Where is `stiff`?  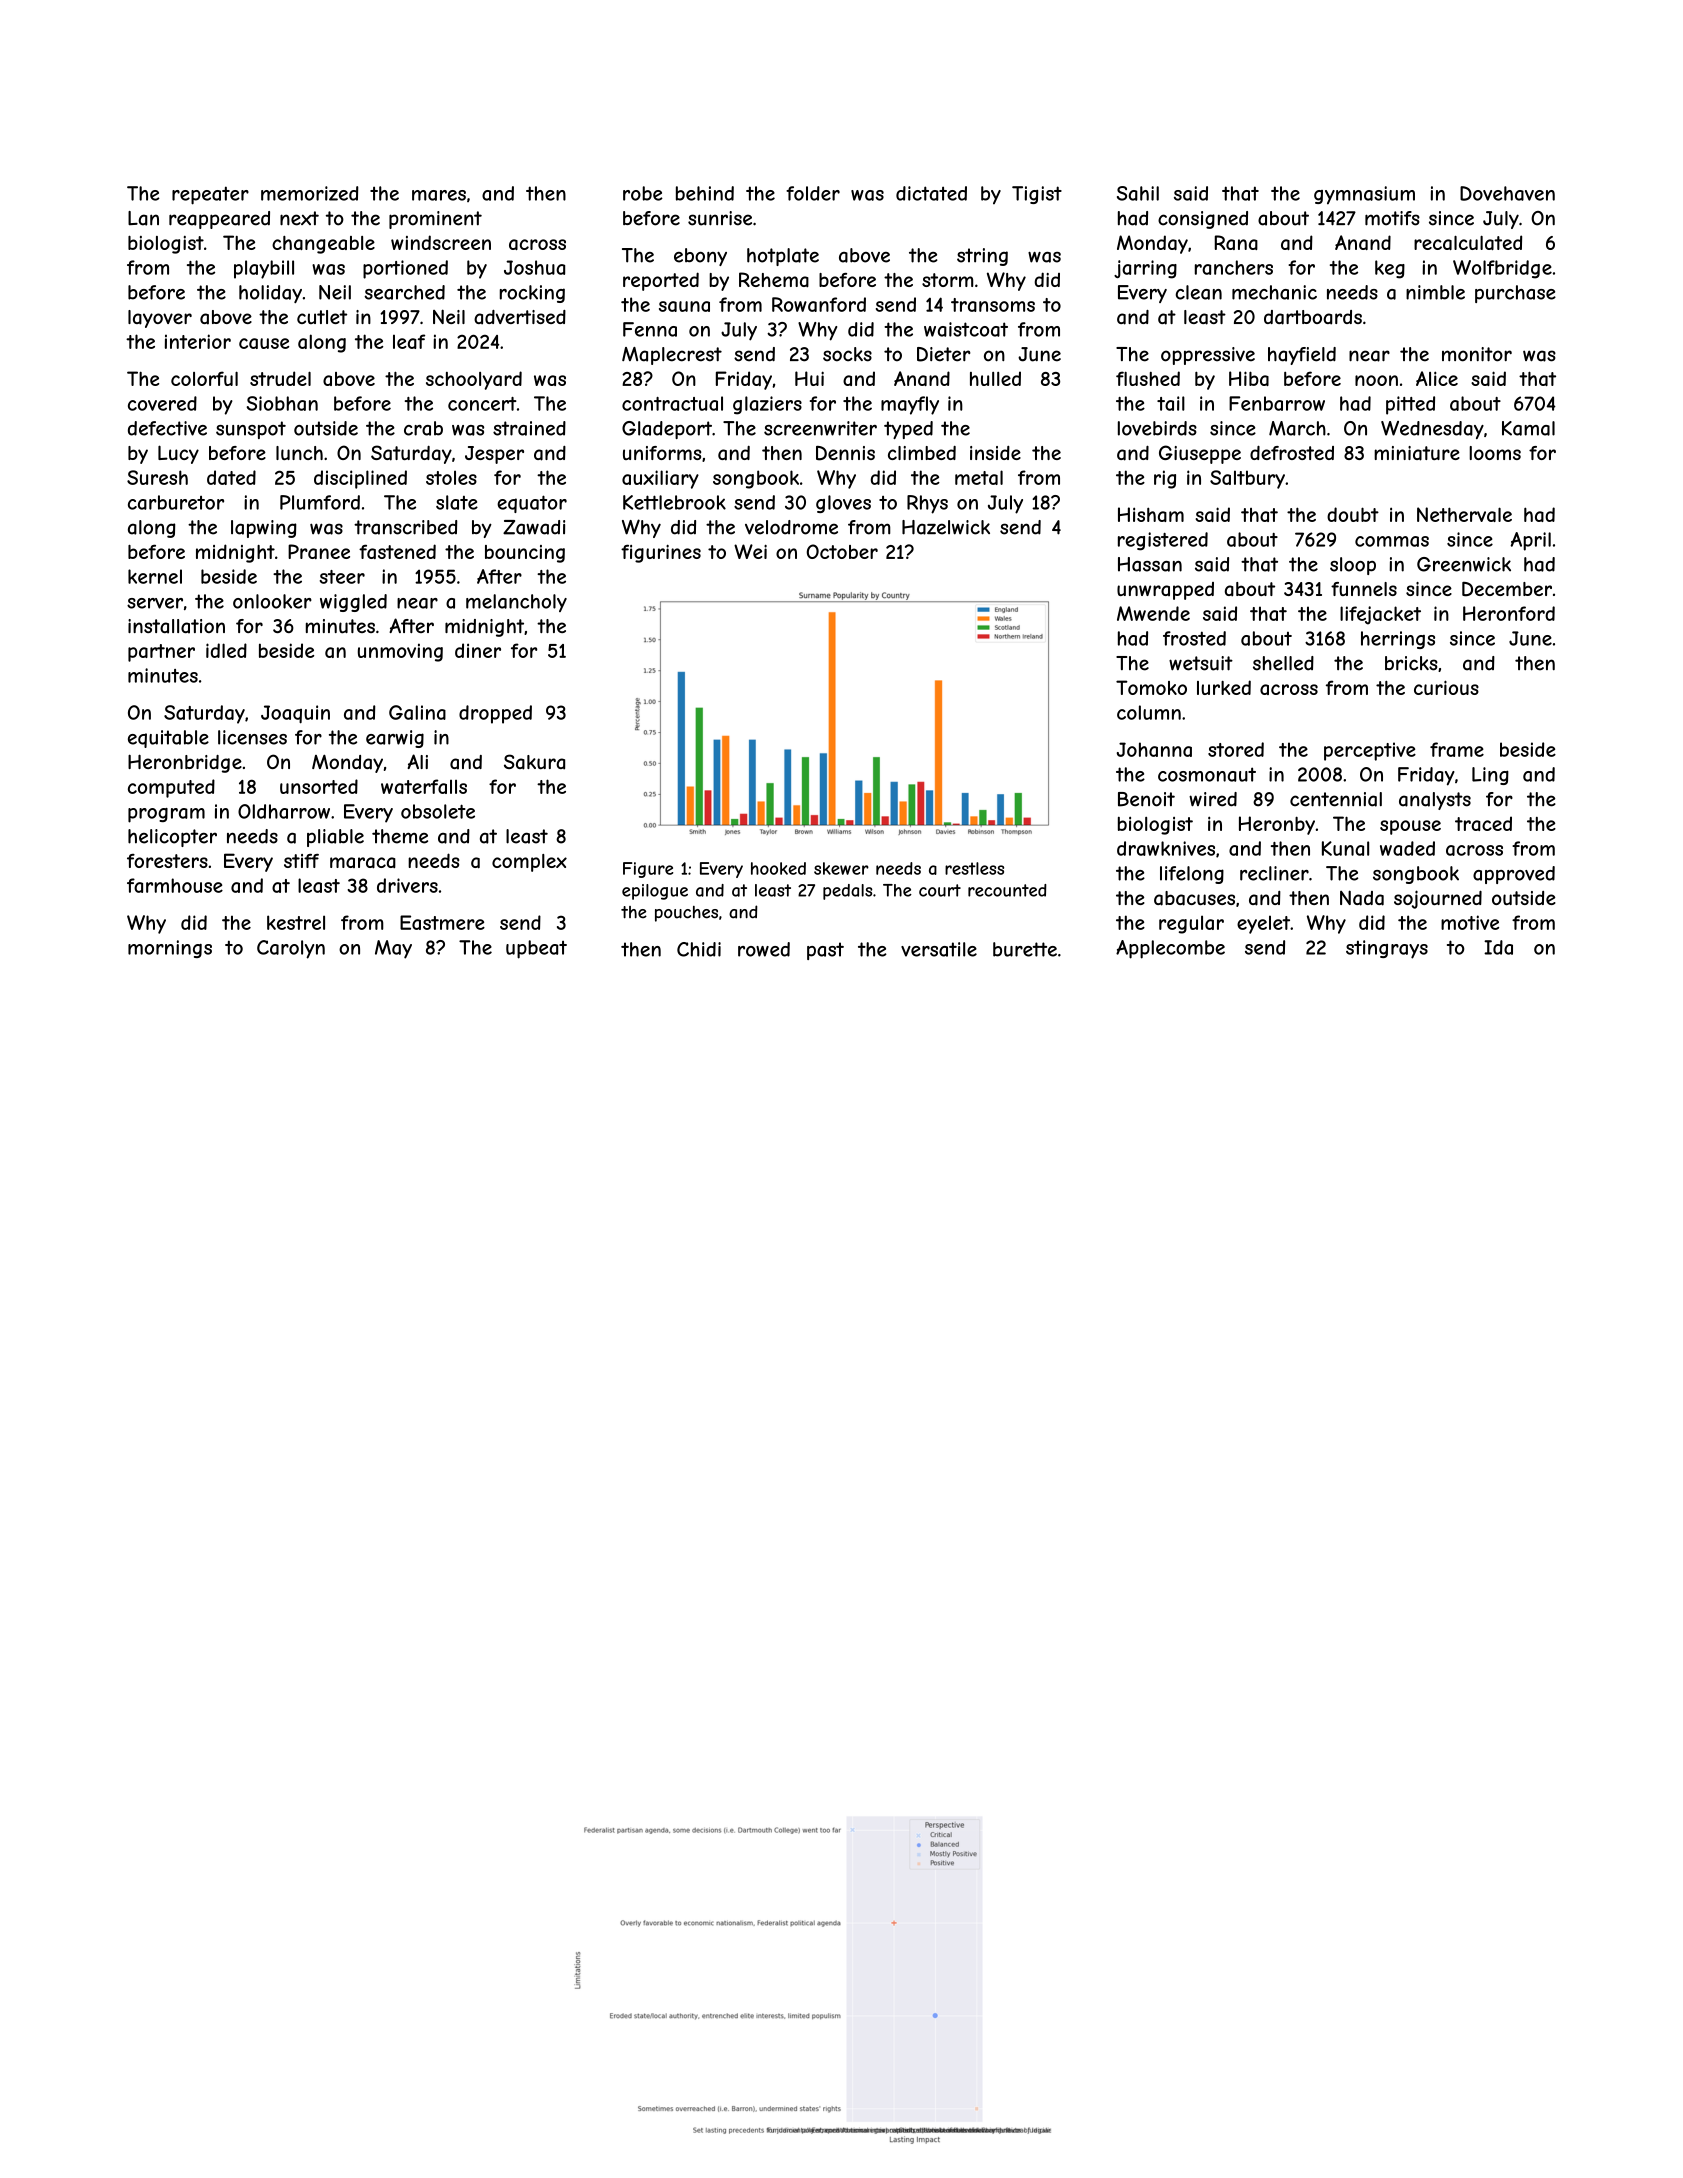 stiff is located at coordinates (301, 861).
